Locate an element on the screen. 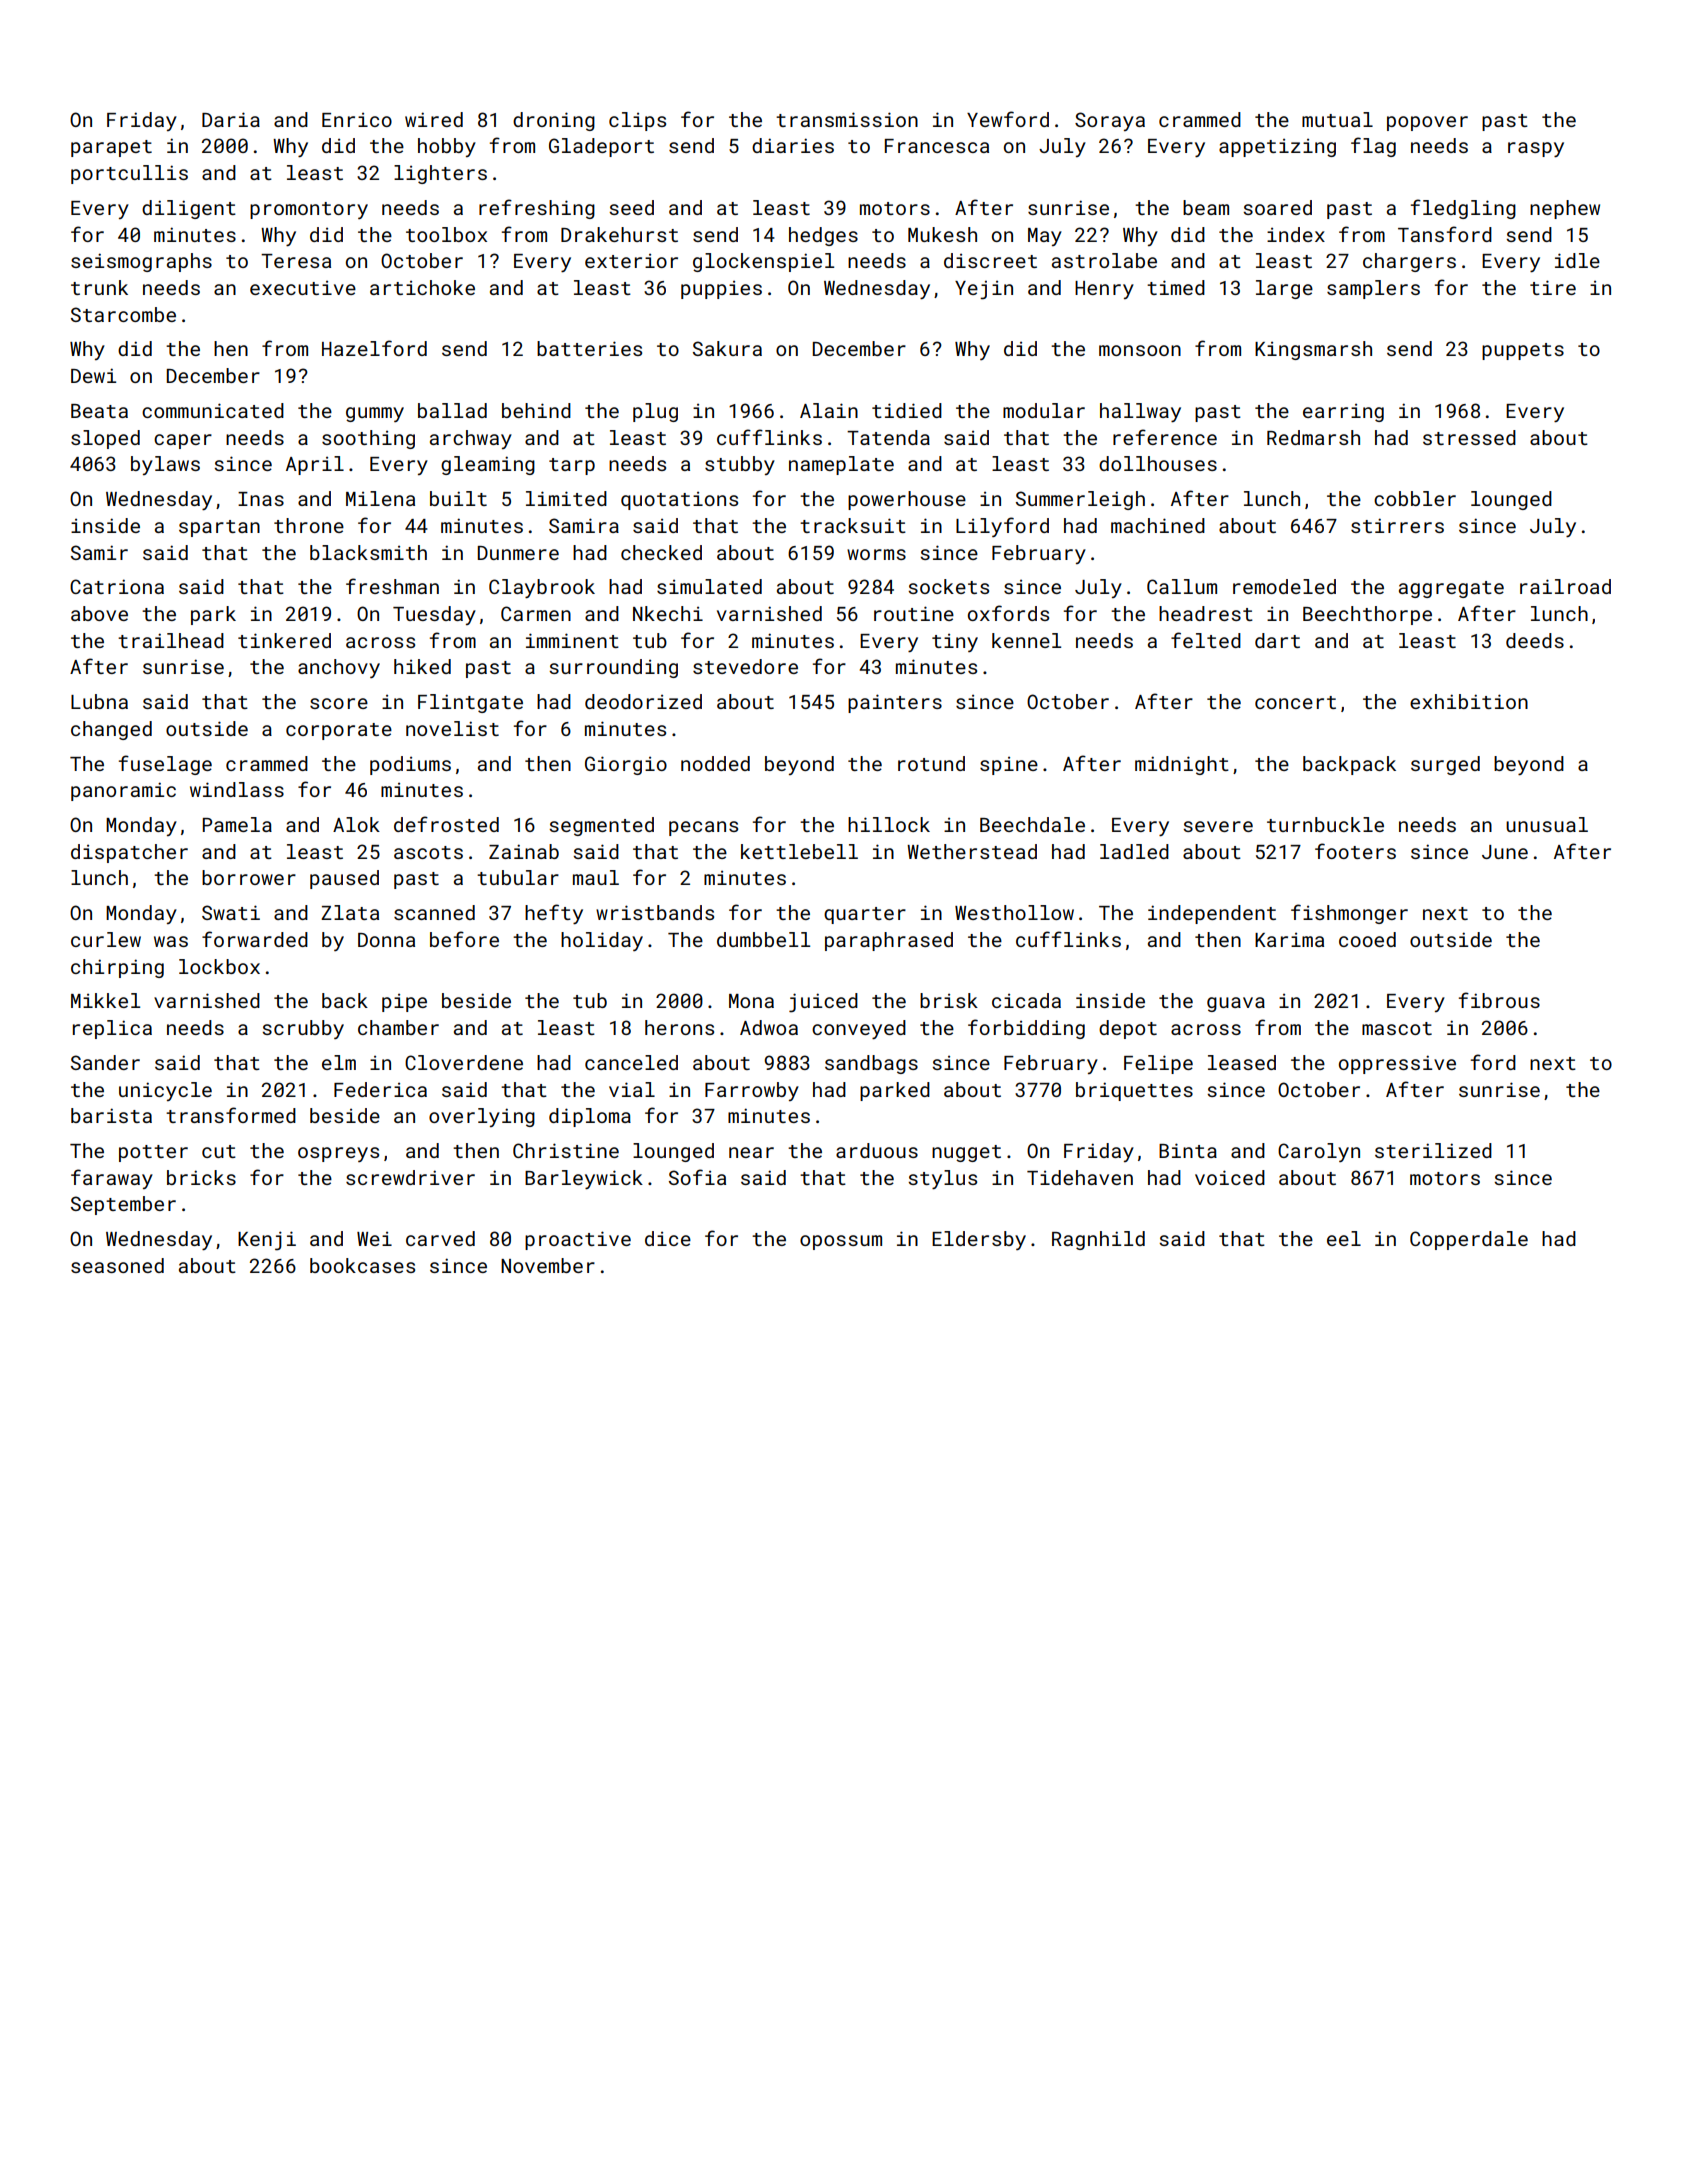  diaries is located at coordinates (793, 145).
